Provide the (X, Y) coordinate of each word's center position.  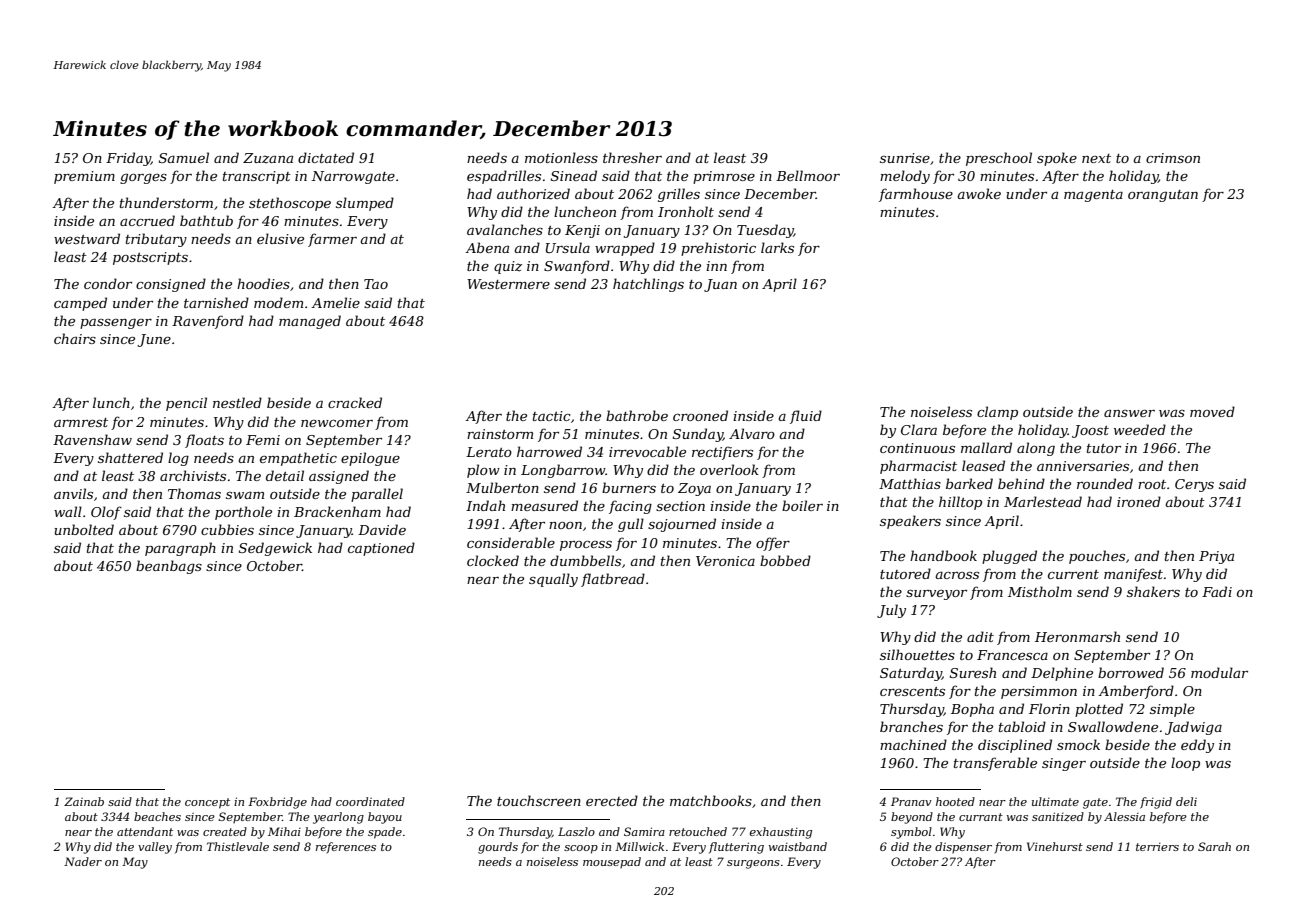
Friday (128, 159)
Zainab (84, 801)
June (154, 340)
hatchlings (648, 285)
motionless (561, 157)
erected (612, 800)
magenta (1093, 196)
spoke (1057, 159)
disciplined (1015, 746)
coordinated (370, 801)
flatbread (613, 580)
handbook (943, 555)
